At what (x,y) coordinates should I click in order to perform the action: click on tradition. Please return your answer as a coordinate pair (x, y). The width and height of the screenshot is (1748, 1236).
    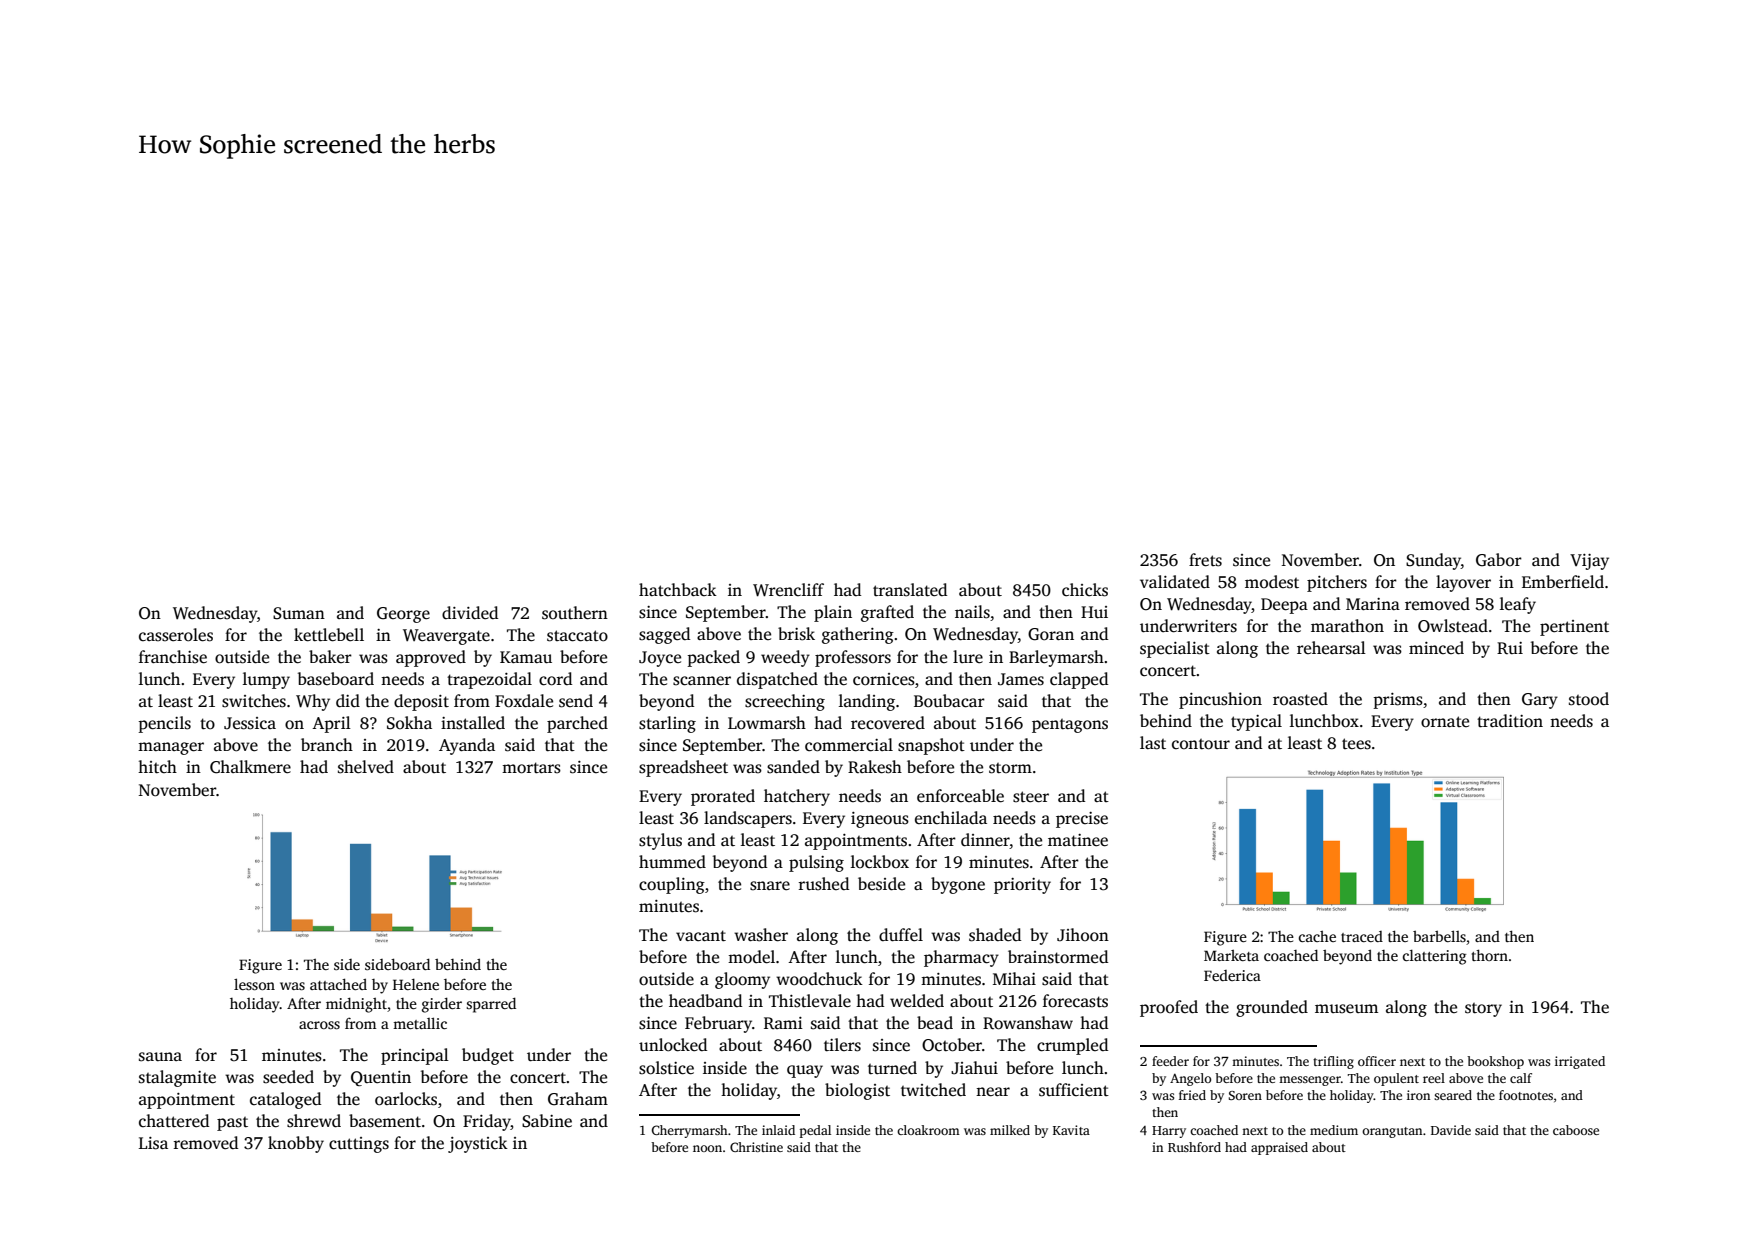
    Looking at the image, I should click on (1510, 721).
